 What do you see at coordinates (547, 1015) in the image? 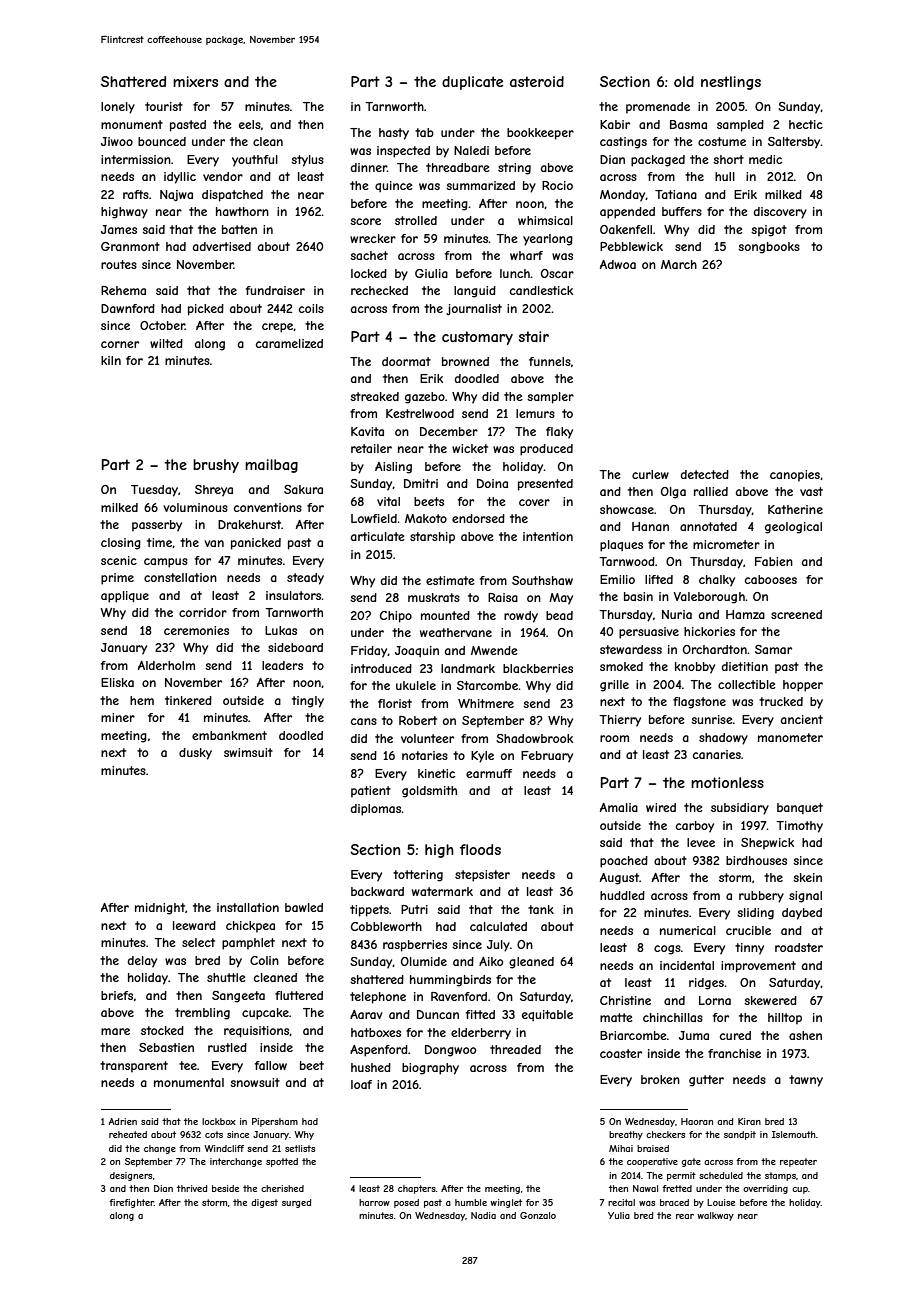
I see `equitable` at bounding box center [547, 1015].
